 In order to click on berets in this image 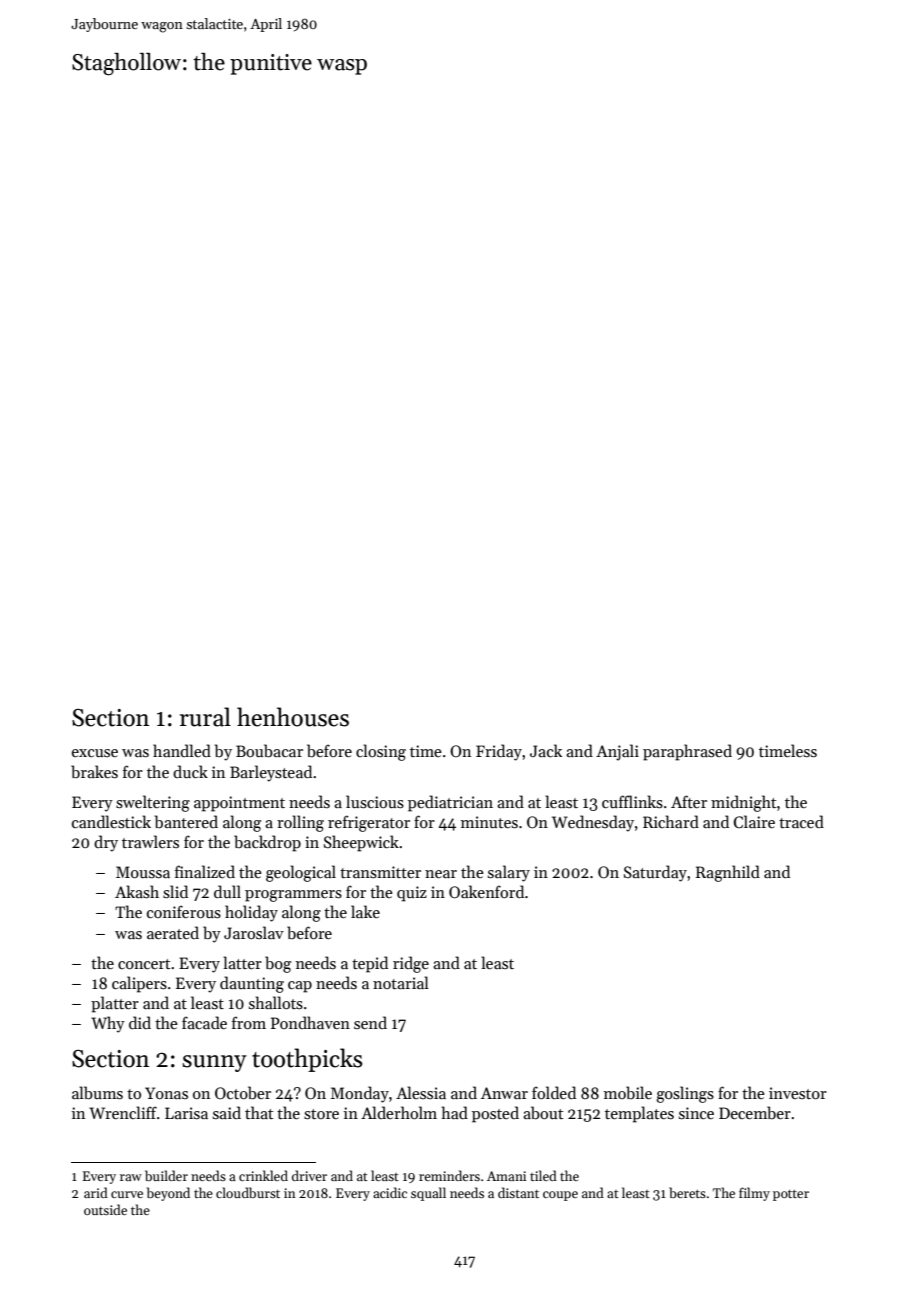, I will do `click(687, 1192)`.
